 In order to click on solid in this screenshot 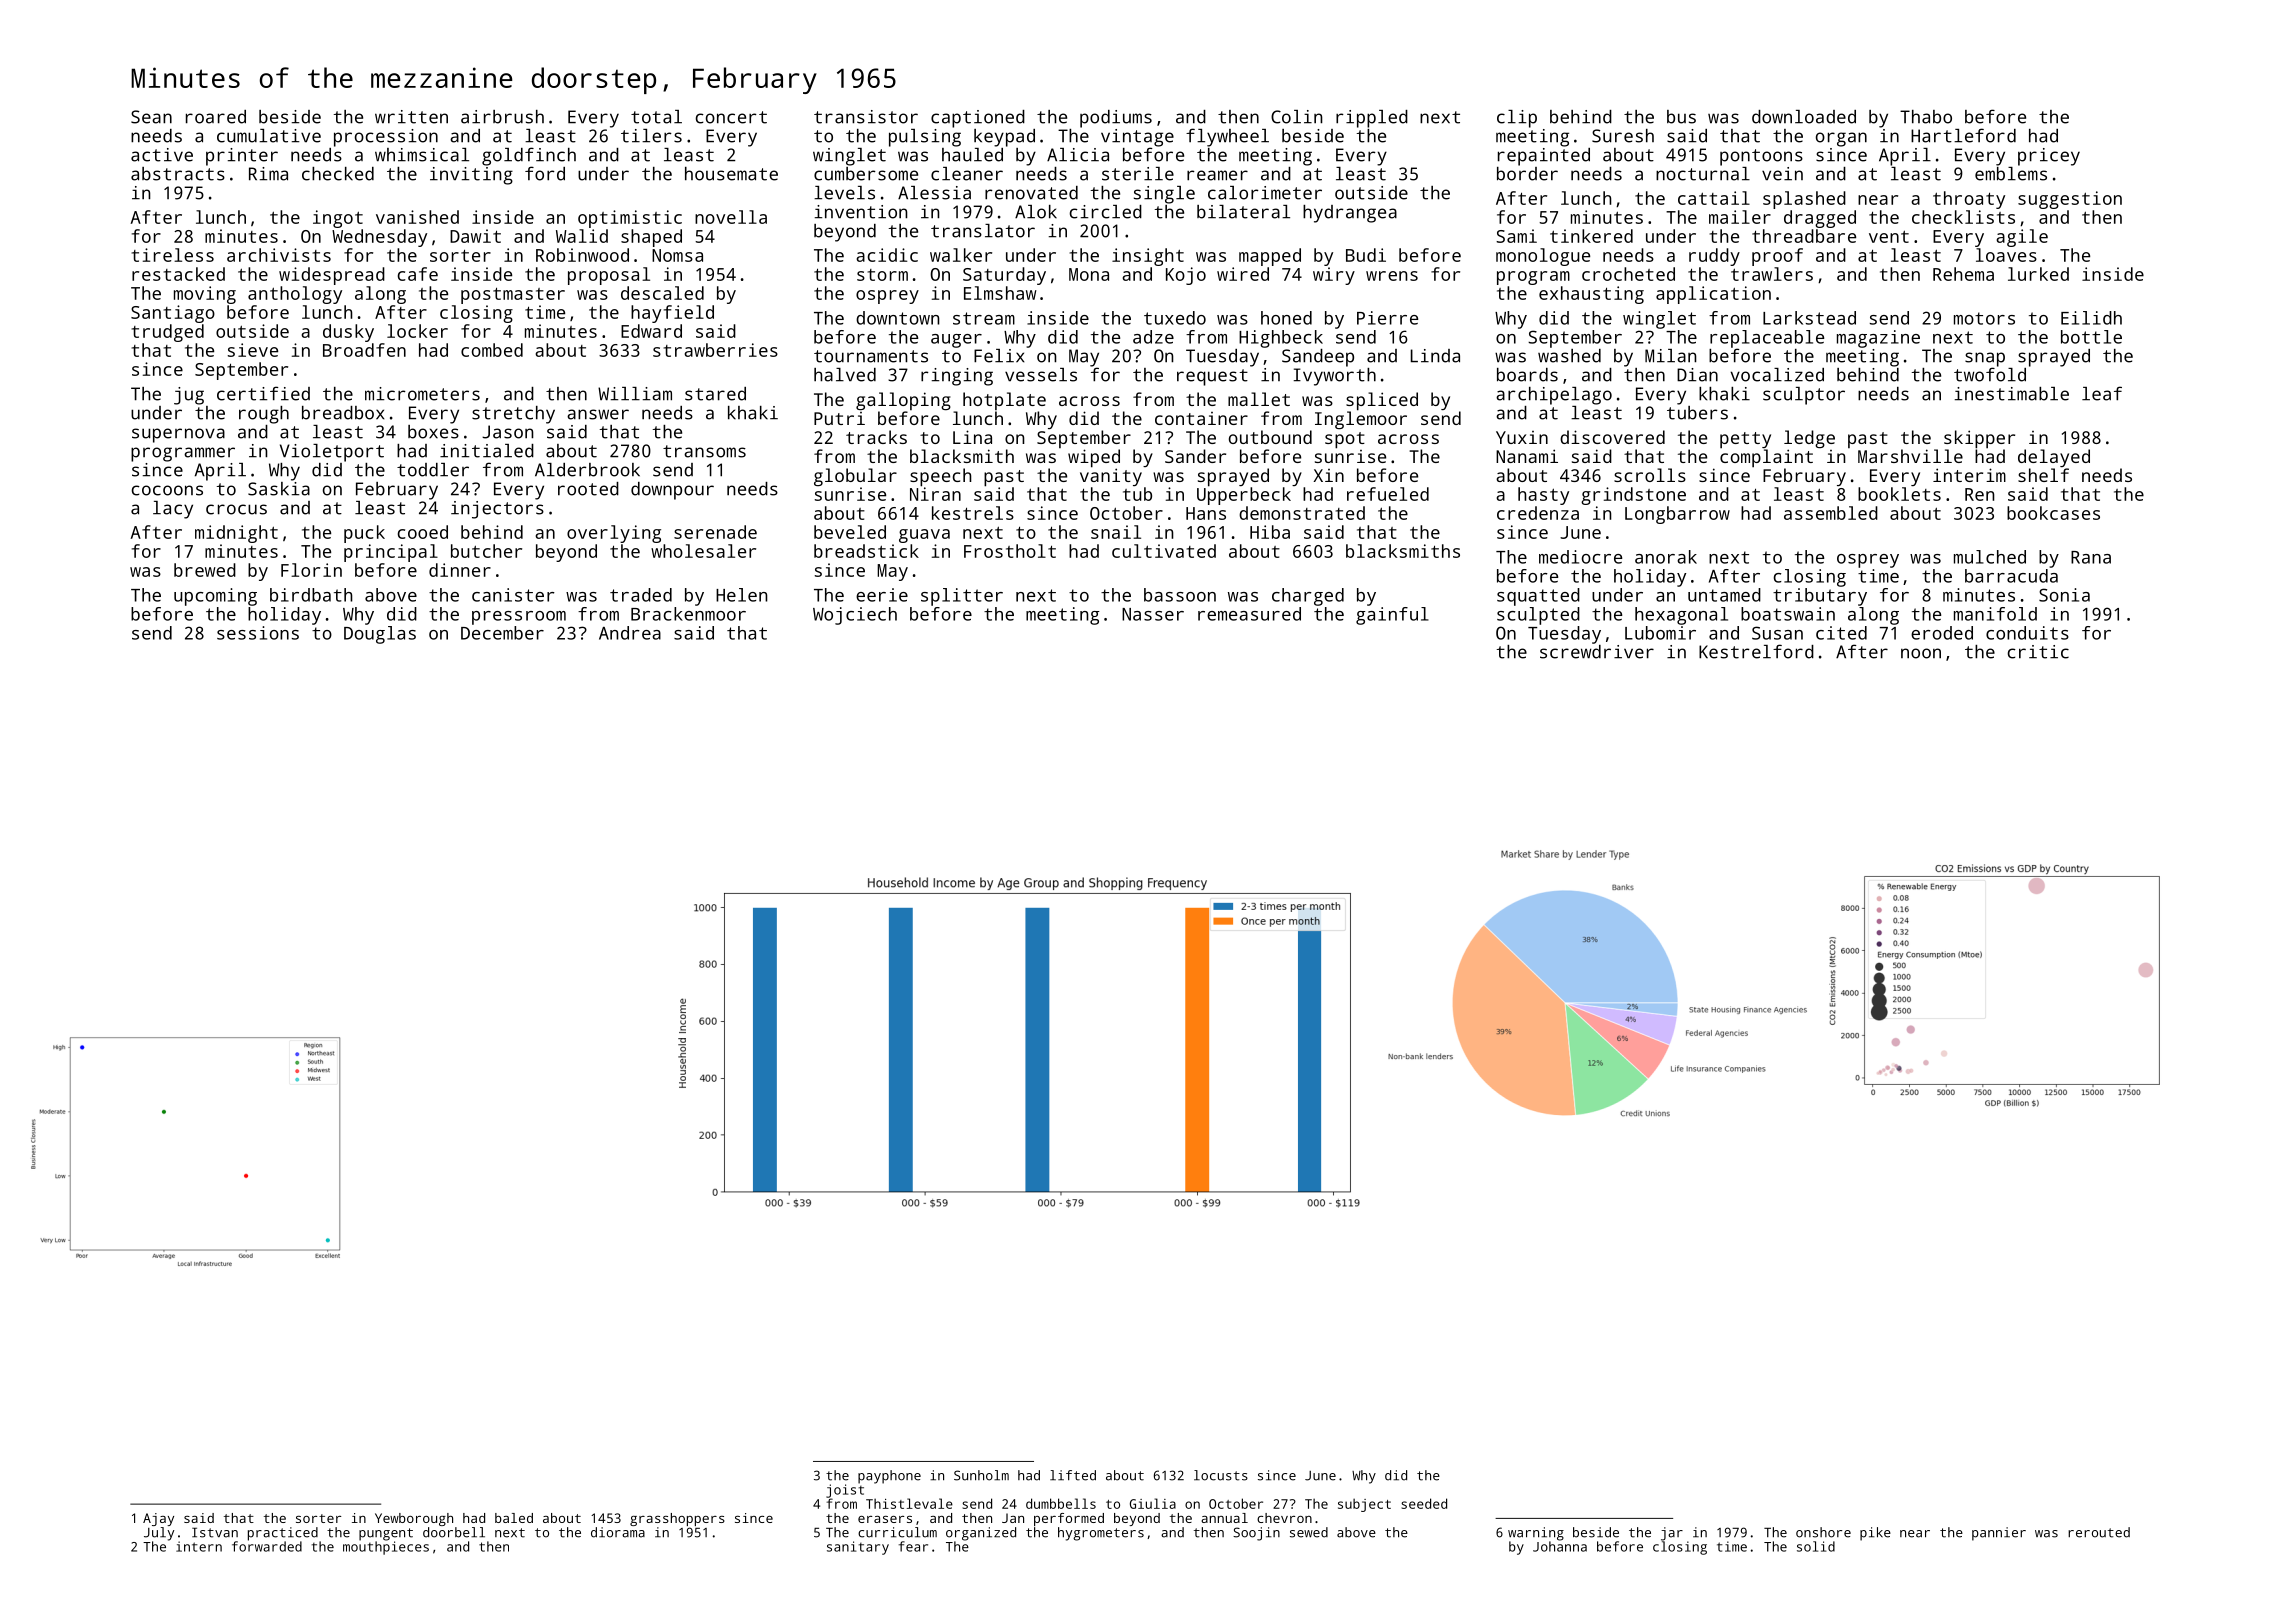, I will do `click(1816, 1546)`.
